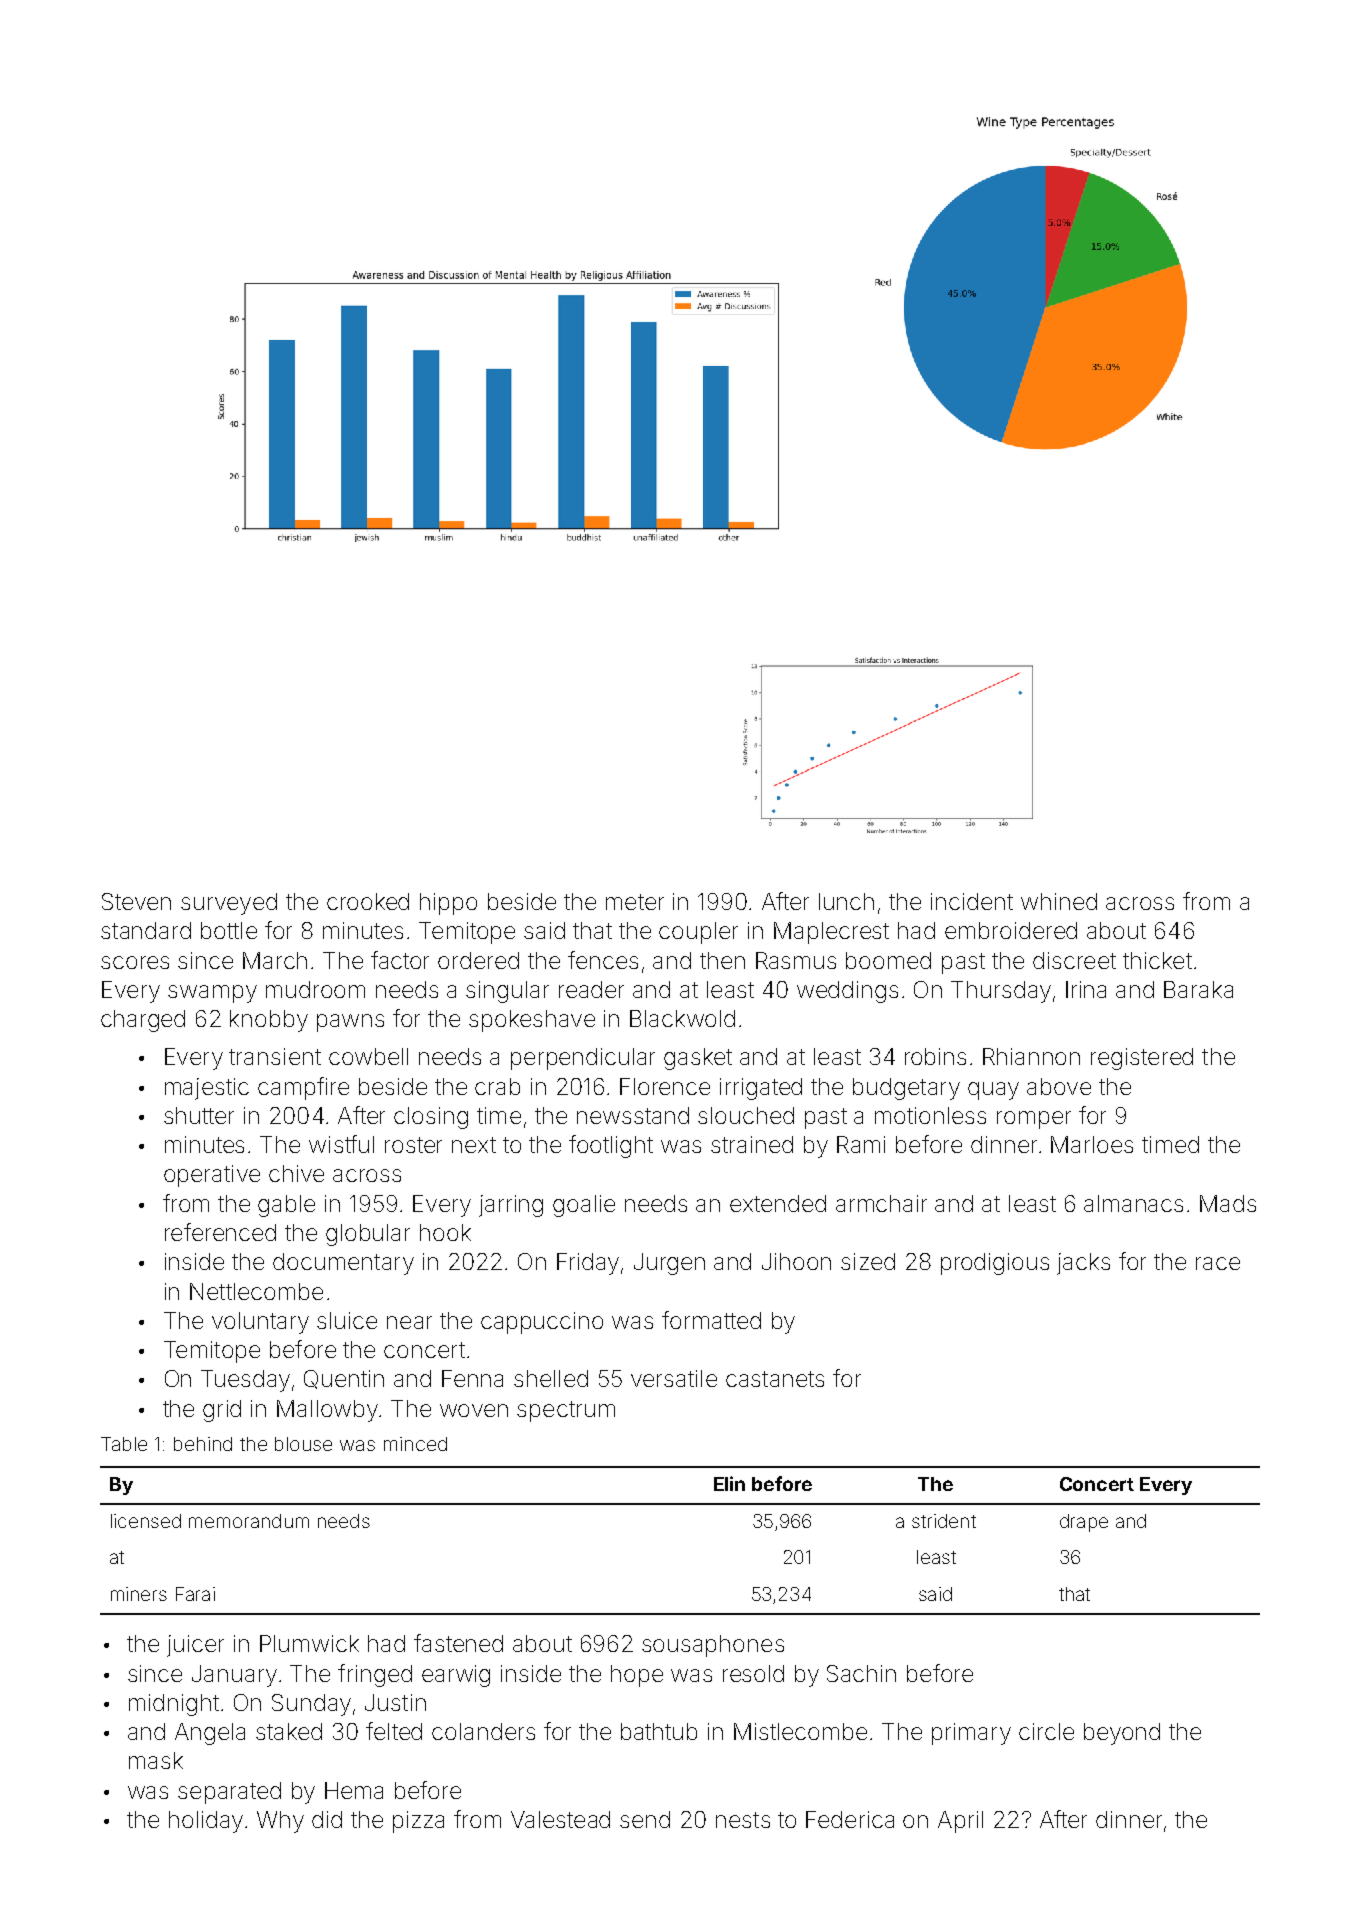  What do you see at coordinates (1059, 901) in the screenshot?
I see `whined` at bounding box center [1059, 901].
